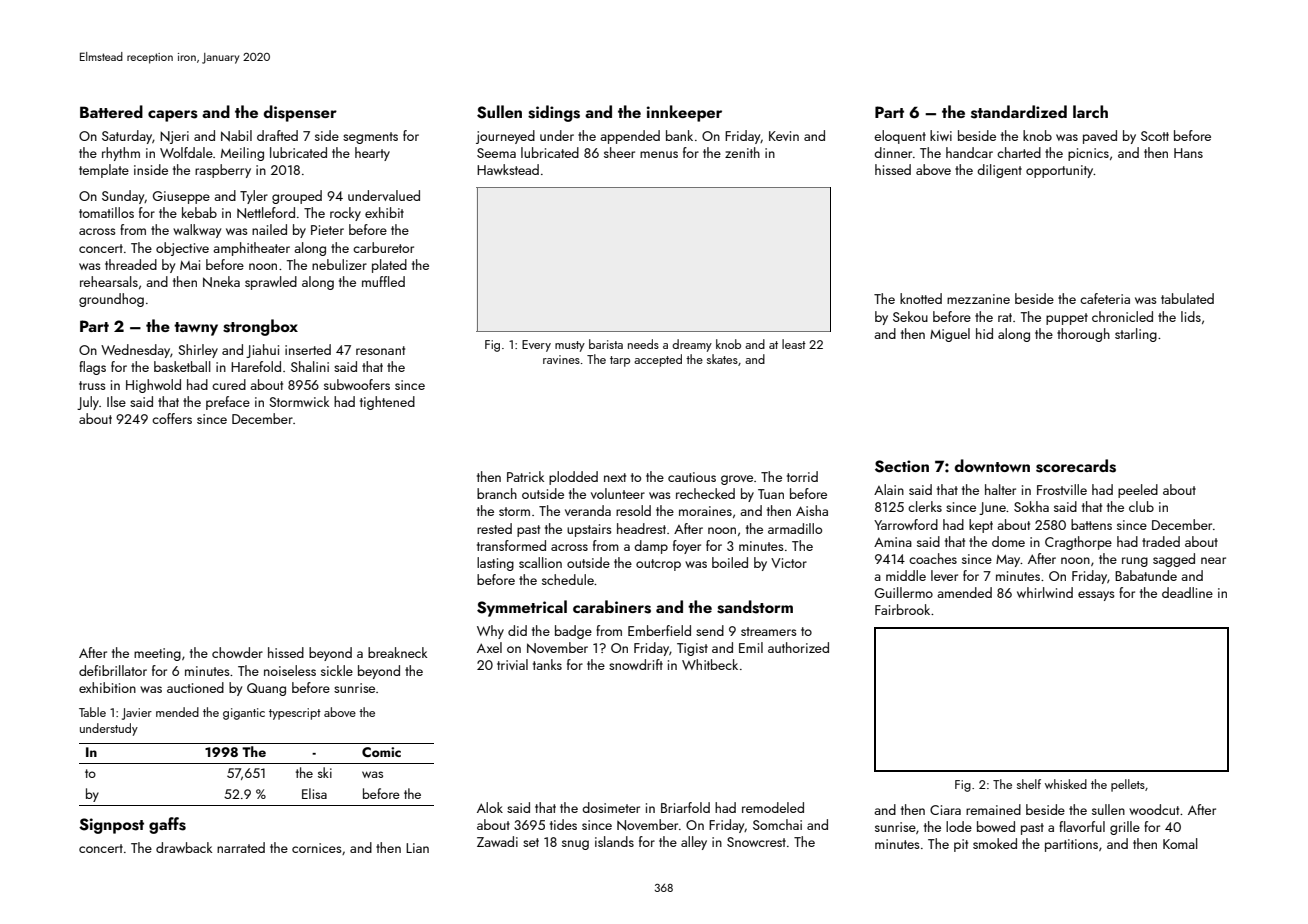 The width and height of the image is (1308, 924). What do you see at coordinates (157, 654) in the image?
I see `meeting` at bounding box center [157, 654].
